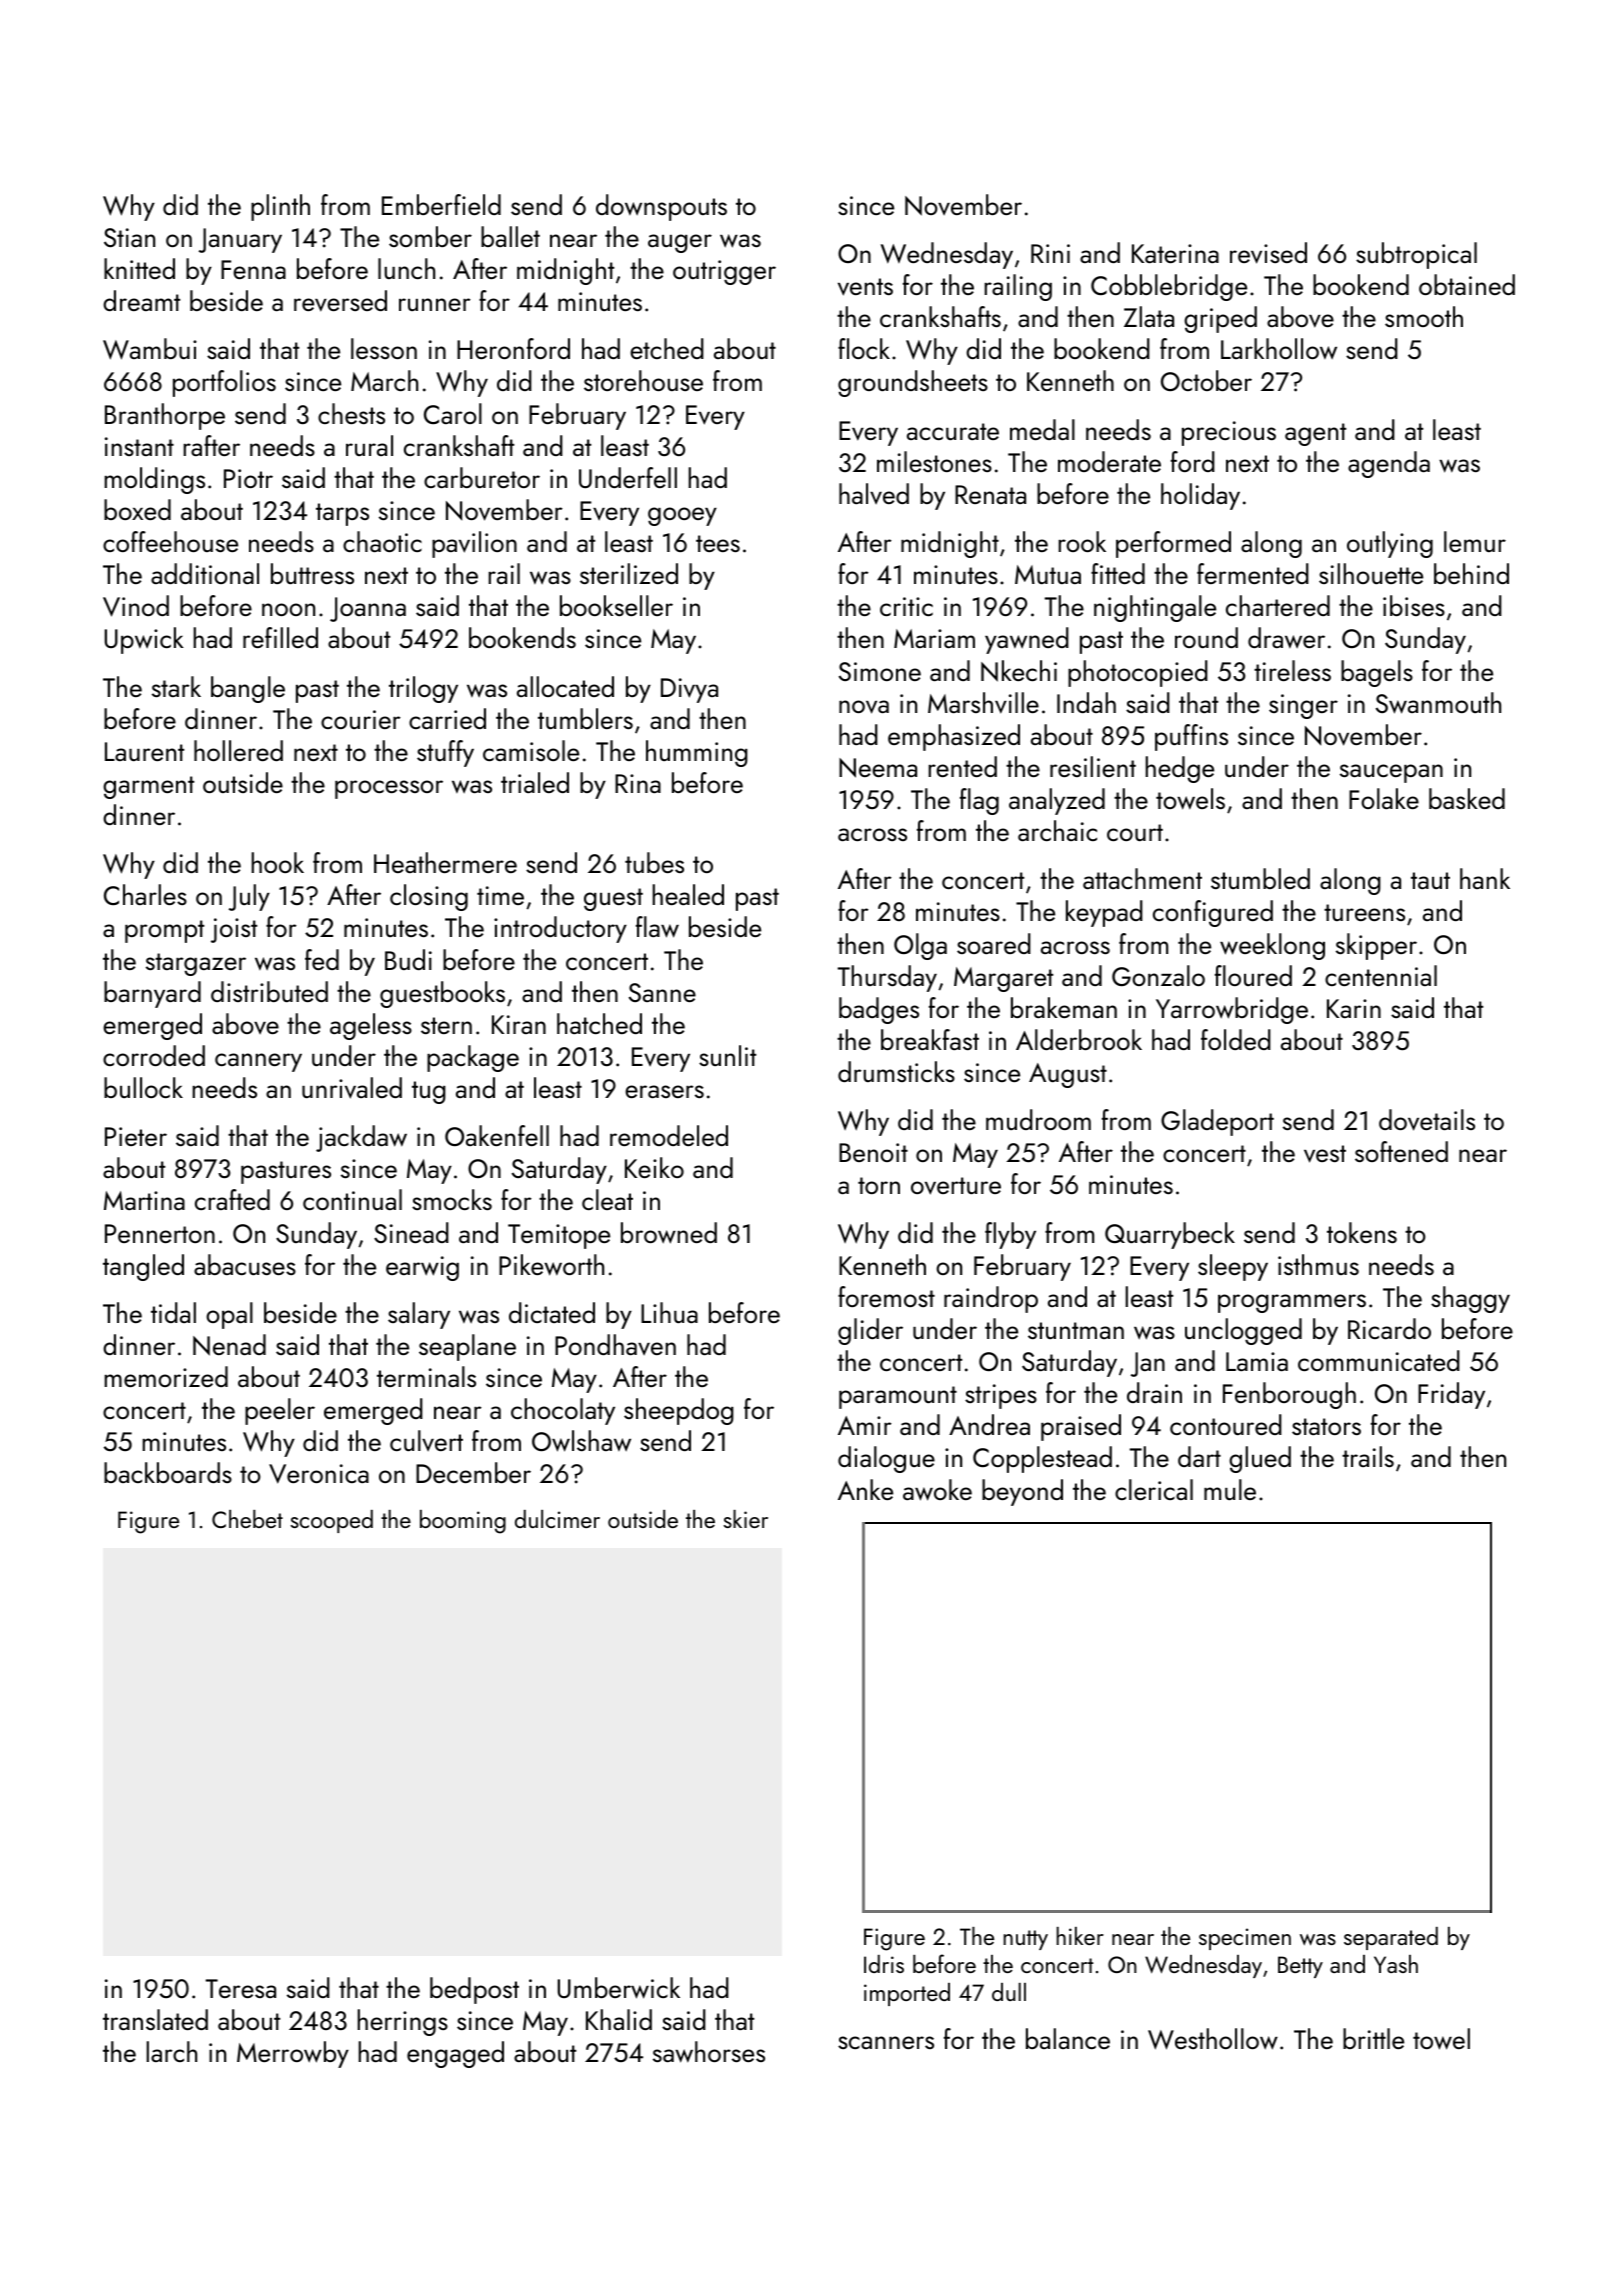 This screenshot has height=2292, width=1620. What do you see at coordinates (661, 207) in the screenshot?
I see `downspouts` at bounding box center [661, 207].
